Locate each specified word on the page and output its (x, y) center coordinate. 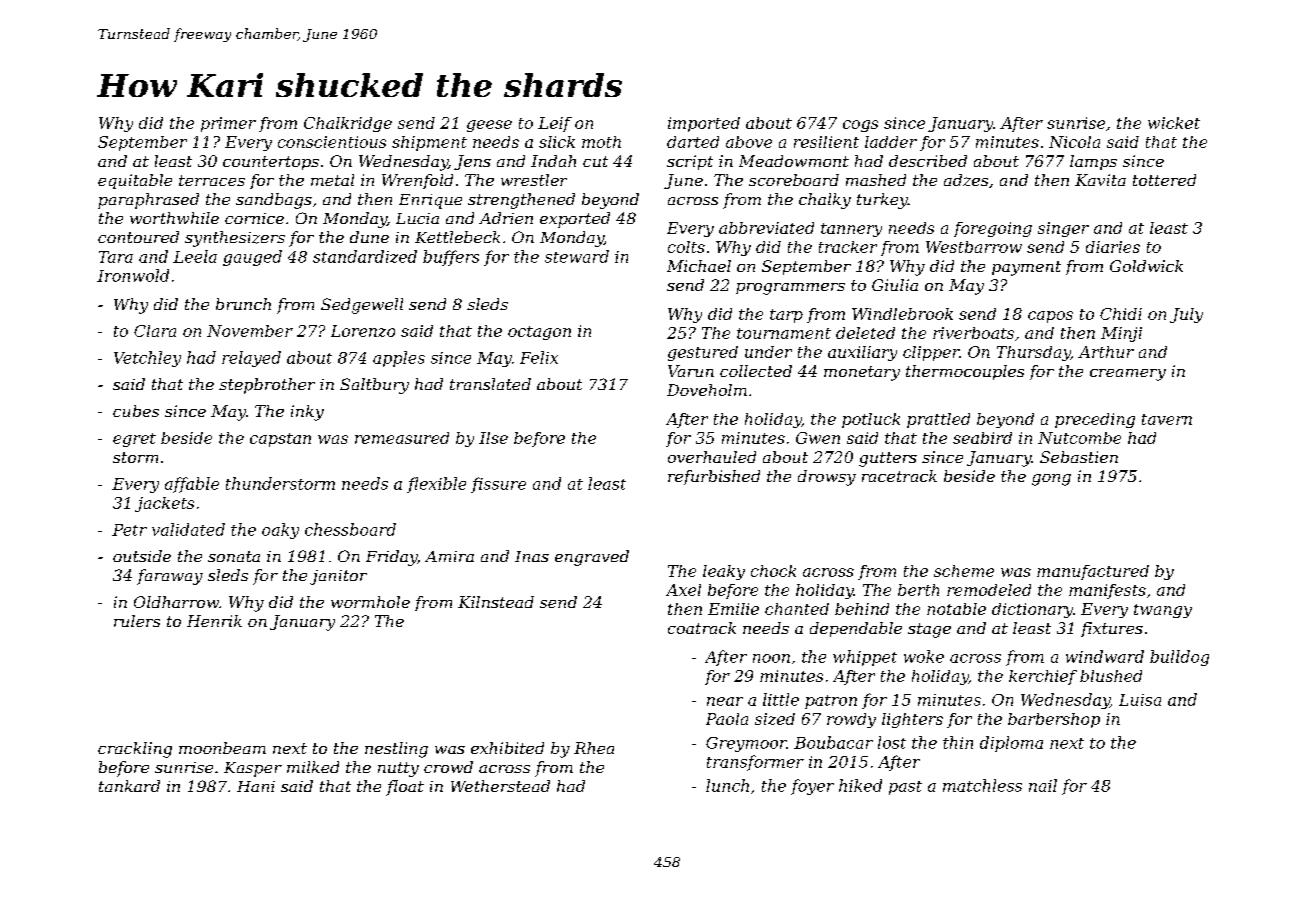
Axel (683, 590)
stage (929, 630)
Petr (129, 530)
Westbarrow (974, 247)
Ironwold (133, 275)
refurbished (714, 477)
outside (142, 556)
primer (228, 124)
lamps (1093, 162)
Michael (699, 266)
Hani (256, 786)
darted (693, 142)
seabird (982, 438)
